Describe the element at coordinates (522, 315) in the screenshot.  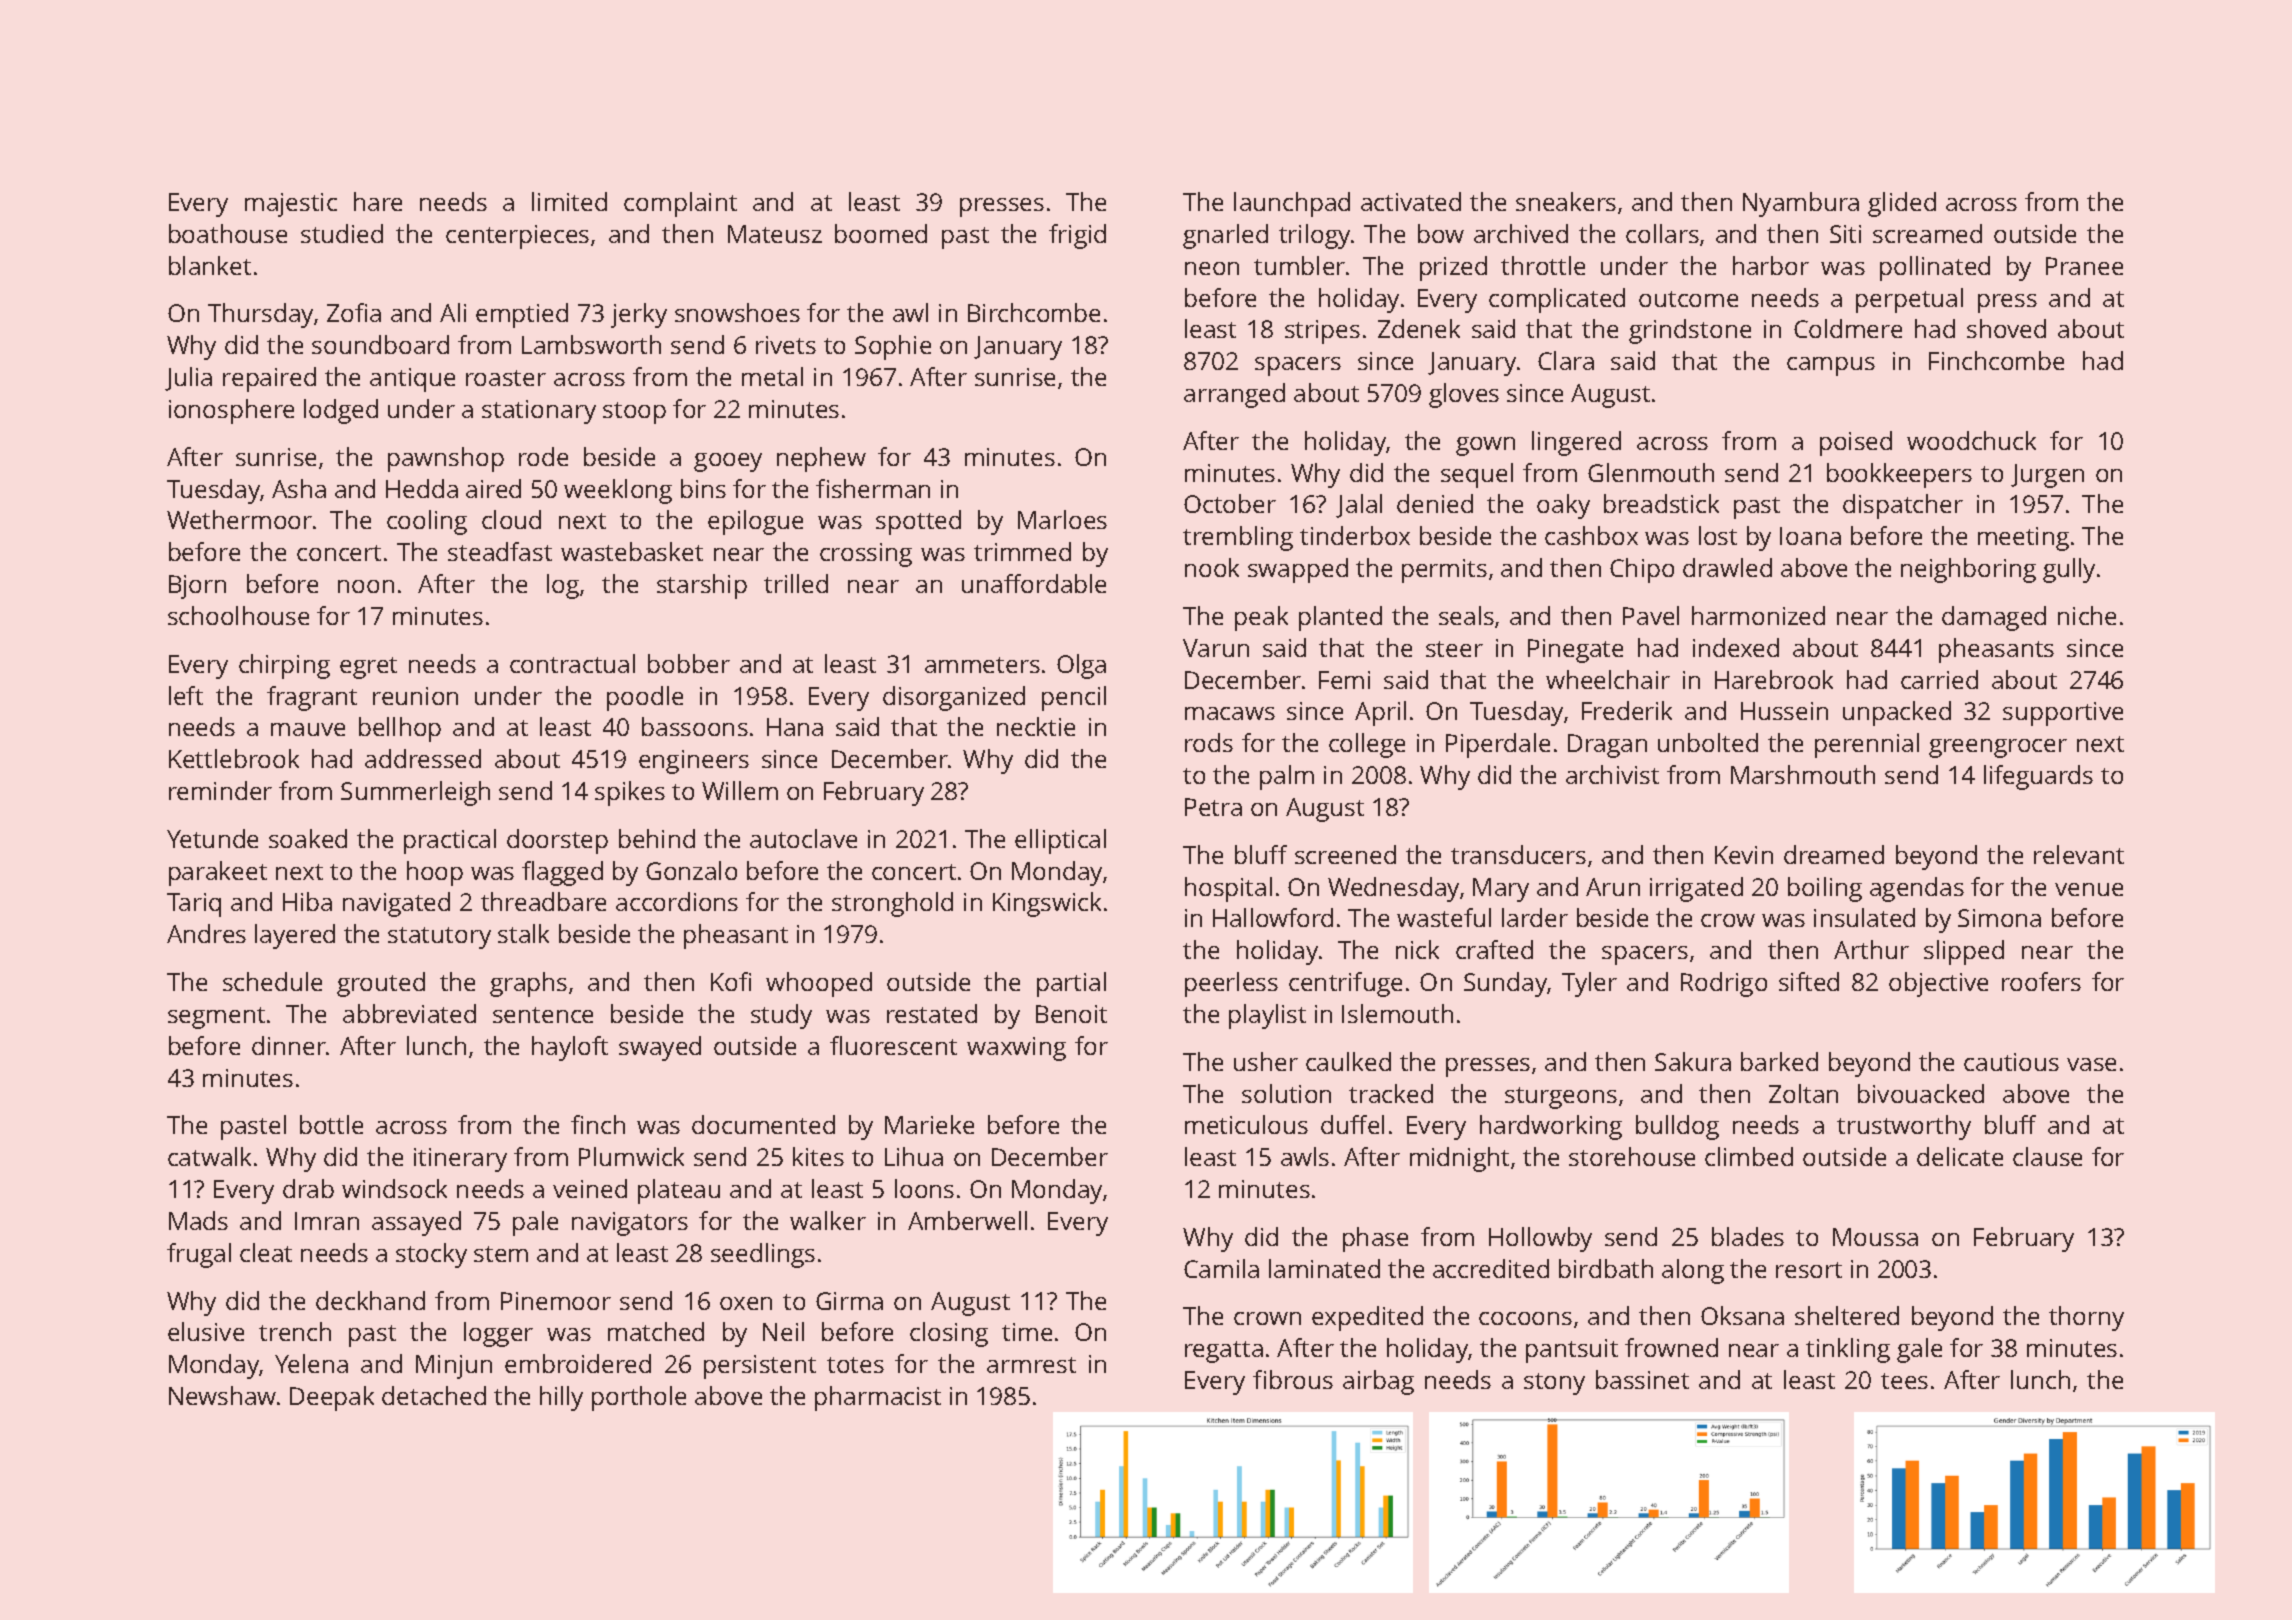
I see `emptied` at that location.
